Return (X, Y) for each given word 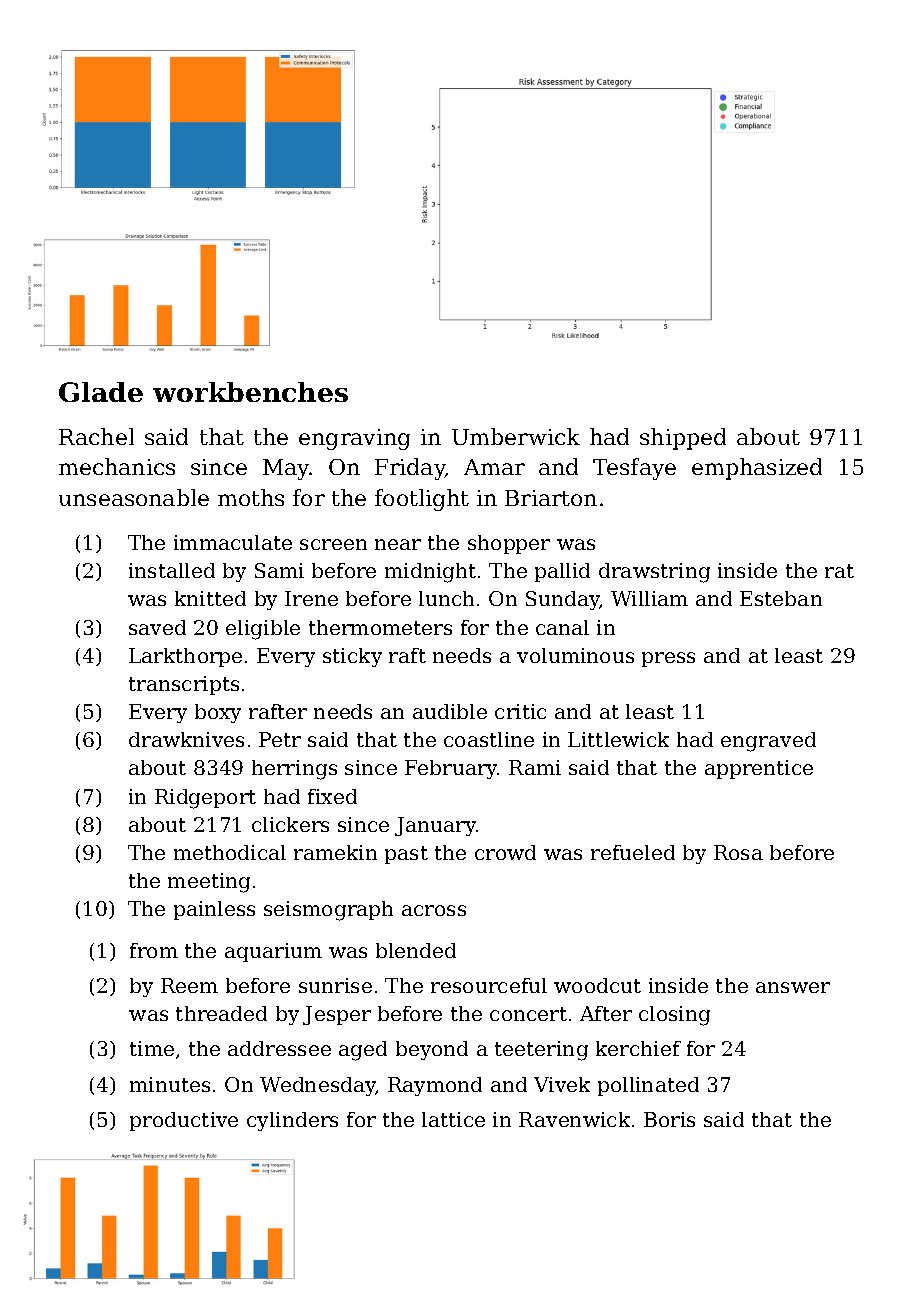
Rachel (96, 436)
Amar (494, 467)
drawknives (186, 739)
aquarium (273, 952)
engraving (354, 439)
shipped (683, 439)
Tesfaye (634, 469)
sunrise (335, 985)
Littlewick (618, 739)
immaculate (233, 542)
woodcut (597, 985)
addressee (279, 1048)
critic (520, 711)
